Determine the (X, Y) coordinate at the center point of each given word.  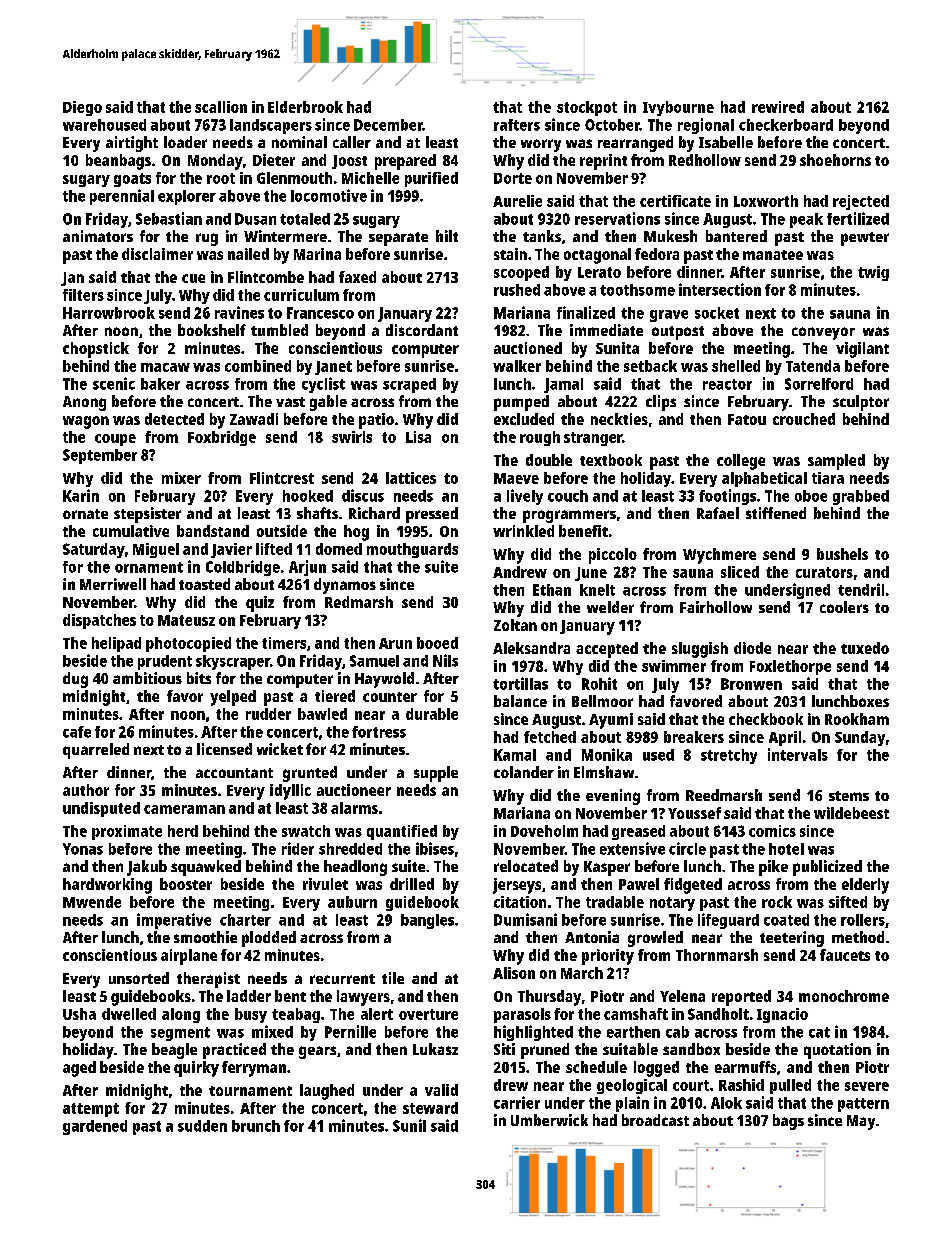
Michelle (370, 178)
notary (672, 904)
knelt (597, 590)
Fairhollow (716, 607)
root (221, 178)
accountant (234, 773)
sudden (202, 1126)
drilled (412, 884)
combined (258, 366)
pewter (865, 239)
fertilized (858, 218)
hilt (447, 236)
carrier (517, 1102)
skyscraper (233, 662)
